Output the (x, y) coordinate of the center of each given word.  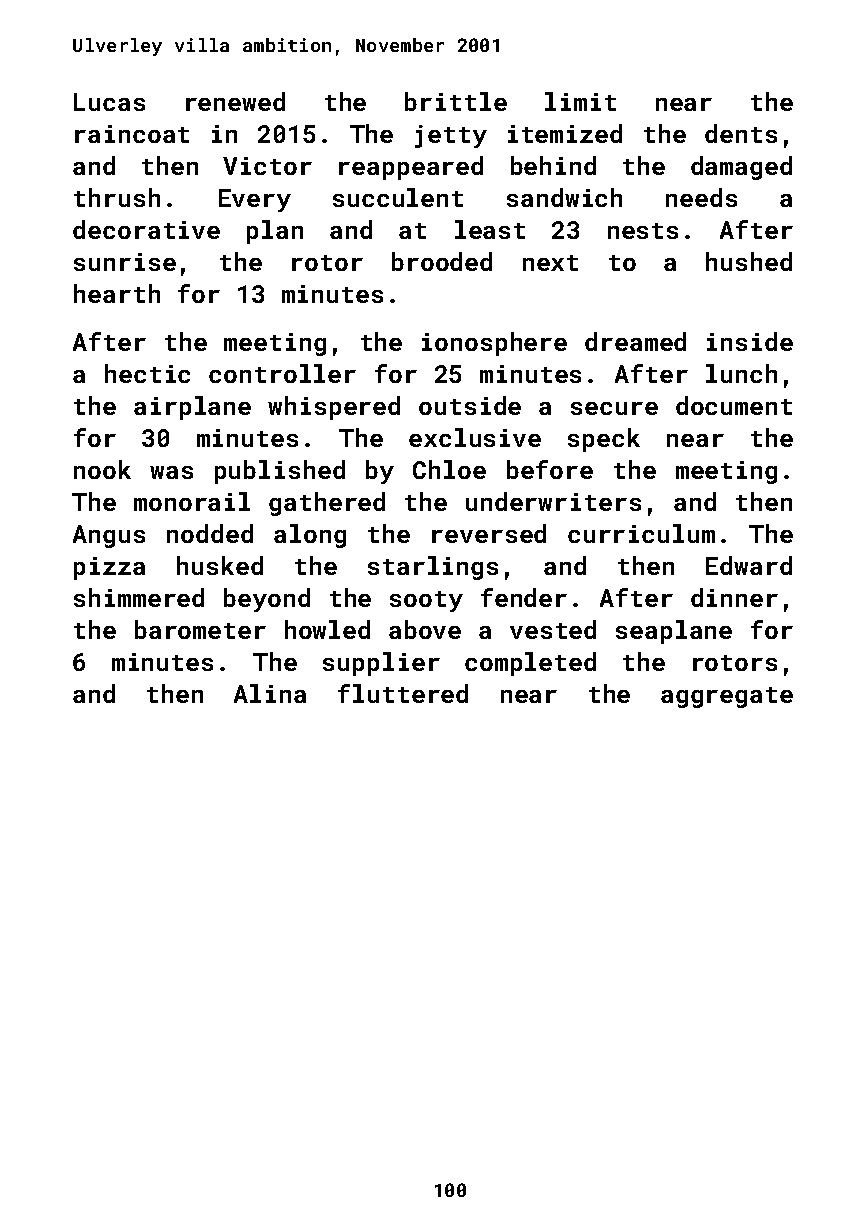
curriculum (641, 533)
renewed (235, 101)
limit (580, 101)
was (171, 472)
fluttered (403, 693)
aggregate (727, 697)
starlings (433, 568)
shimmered (139, 597)
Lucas (109, 102)
